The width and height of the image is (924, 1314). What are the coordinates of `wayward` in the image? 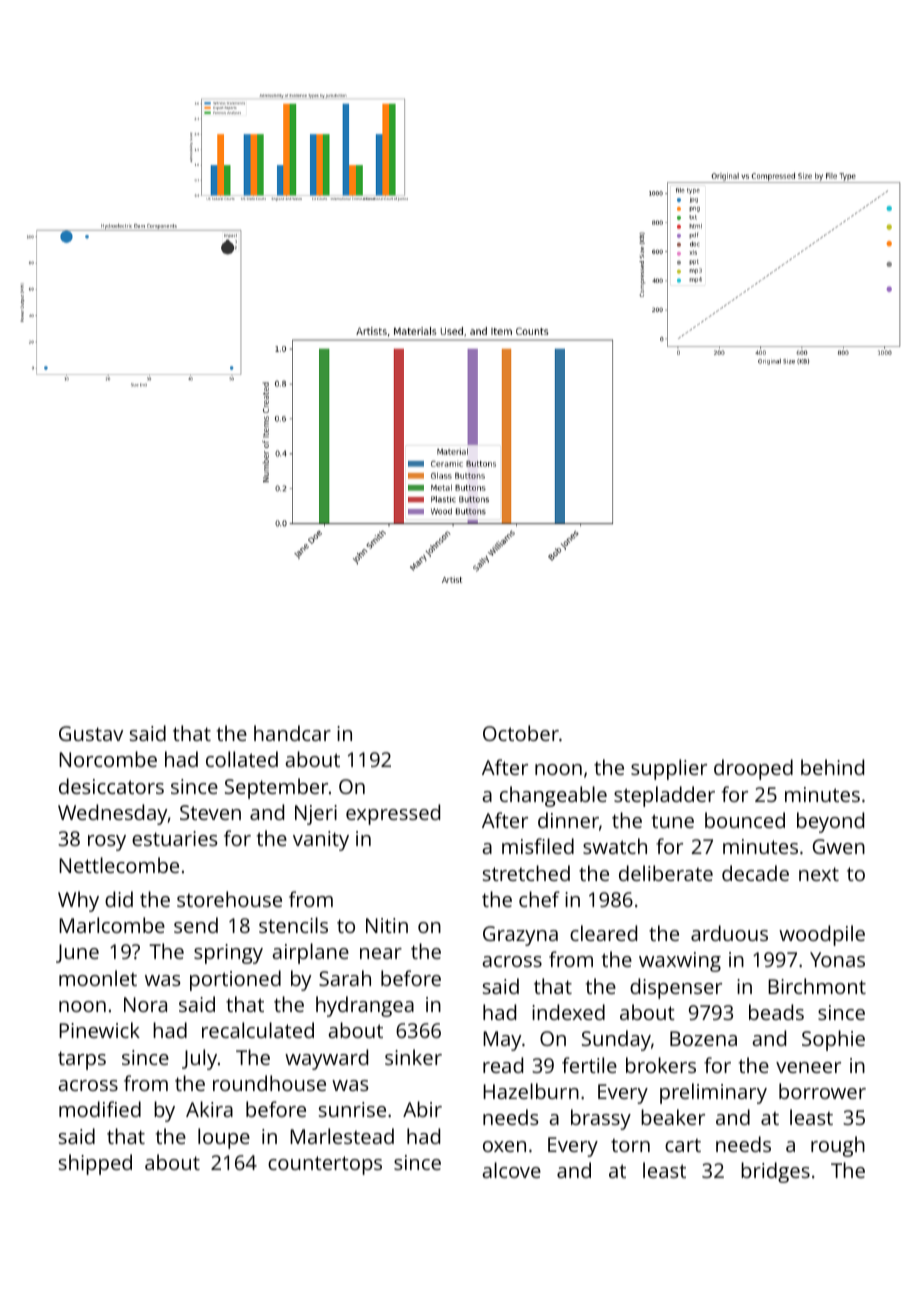 It's located at (326, 1059).
